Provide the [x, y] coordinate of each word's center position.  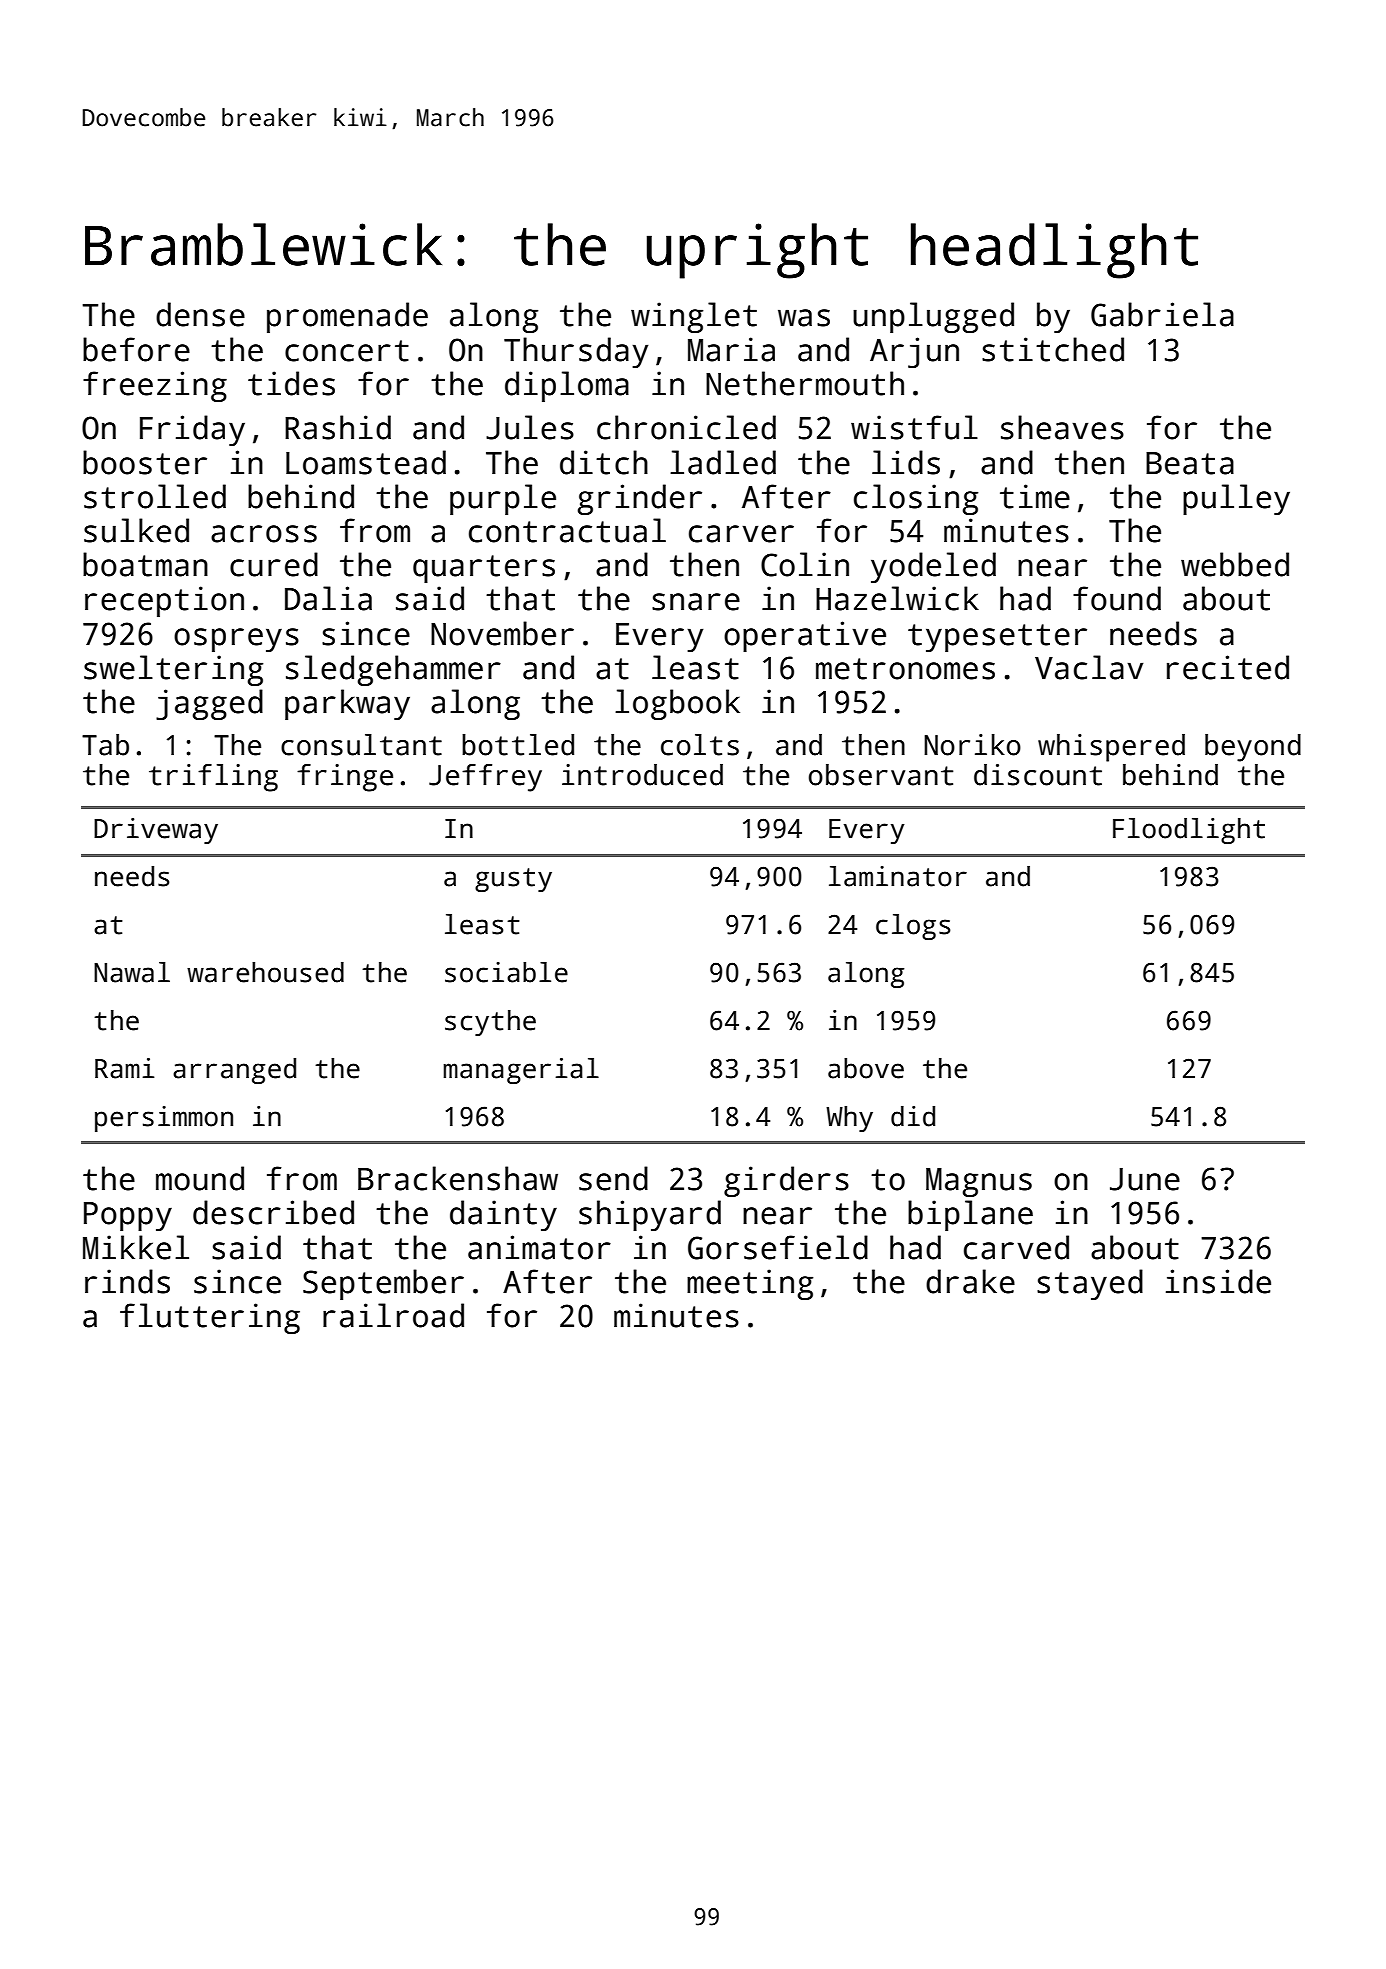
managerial [521, 1071]
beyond [1253, 748]
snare [696, 602]
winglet [694, 317]
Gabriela [1162, 314]
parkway [347, 704]
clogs [913, 927]
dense [200, 314]
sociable [506, 972]
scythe [490, 1023]
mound [200, 1178]
